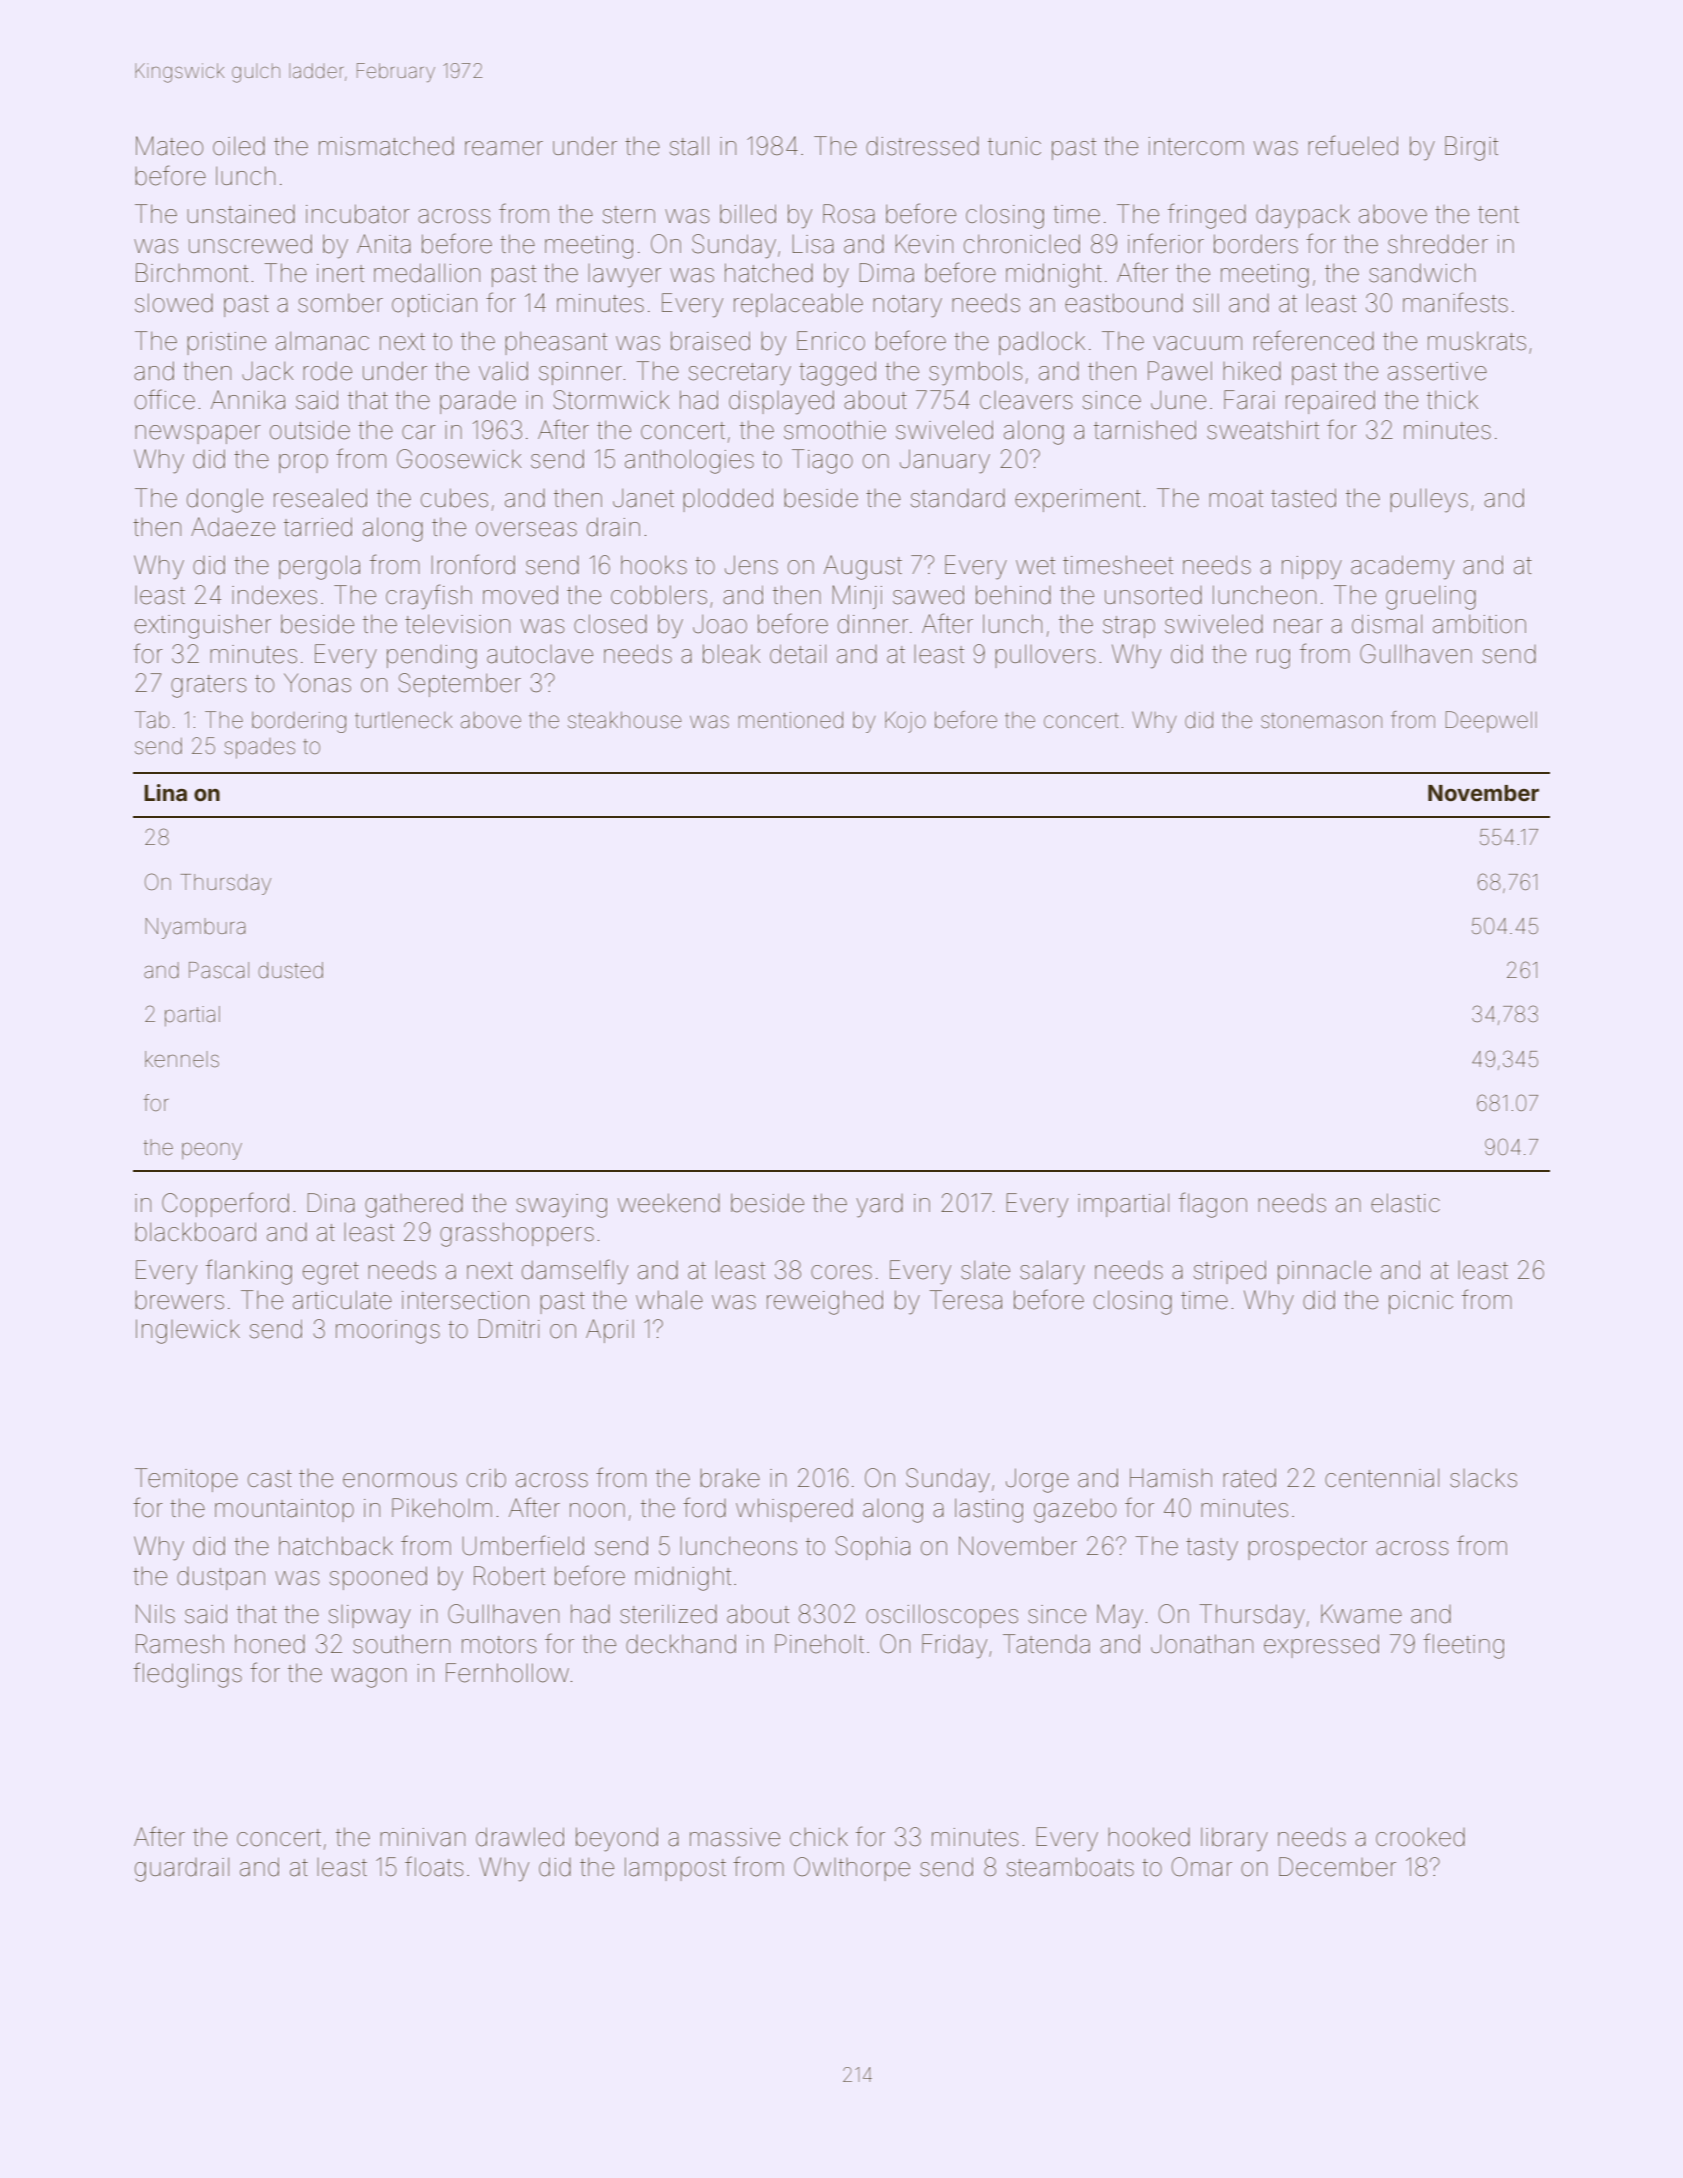 This screenshot has height=2178, width=1683. I want to click on yard, so click(879, 1206).
